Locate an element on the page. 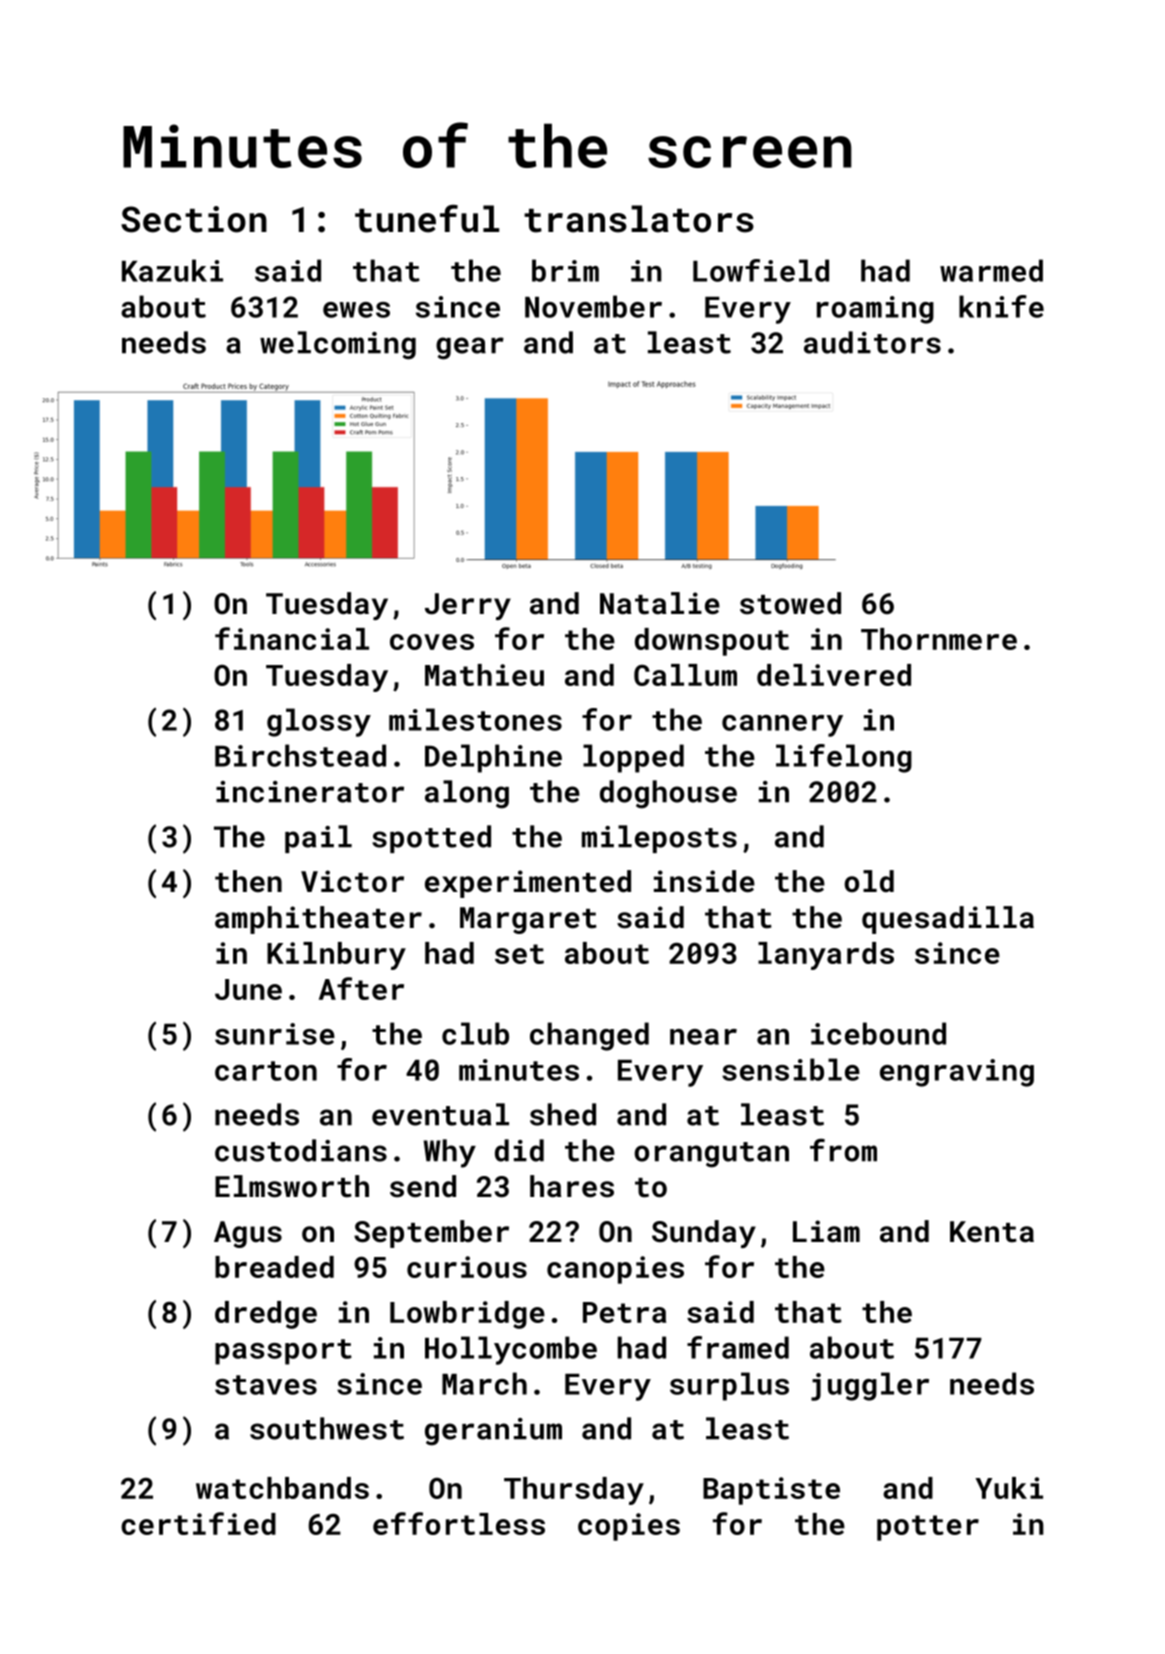 The height and width of the image is (1654, 1165). translators is located at coordinates (639, 219).
